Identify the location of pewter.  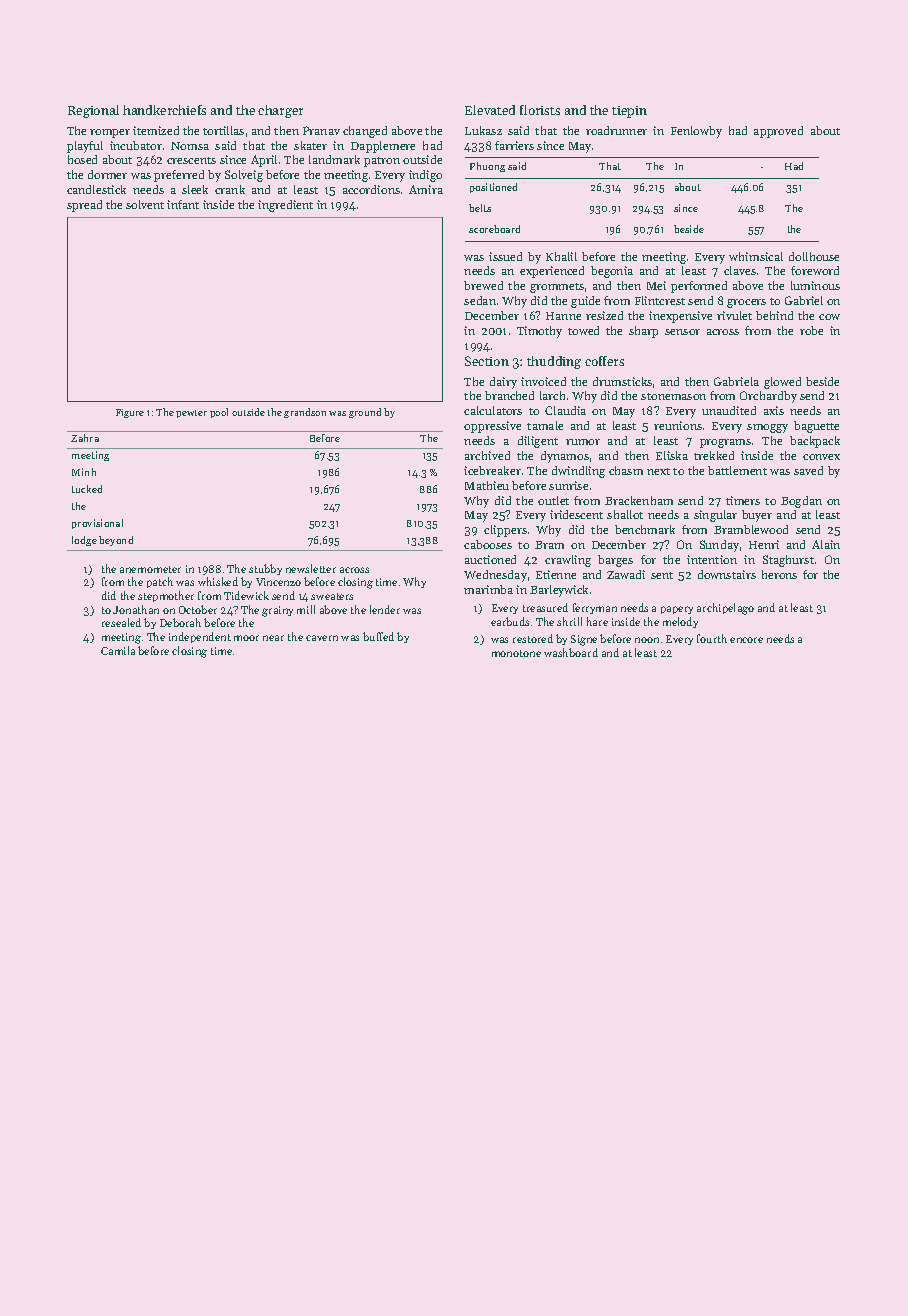
(191, 414).
